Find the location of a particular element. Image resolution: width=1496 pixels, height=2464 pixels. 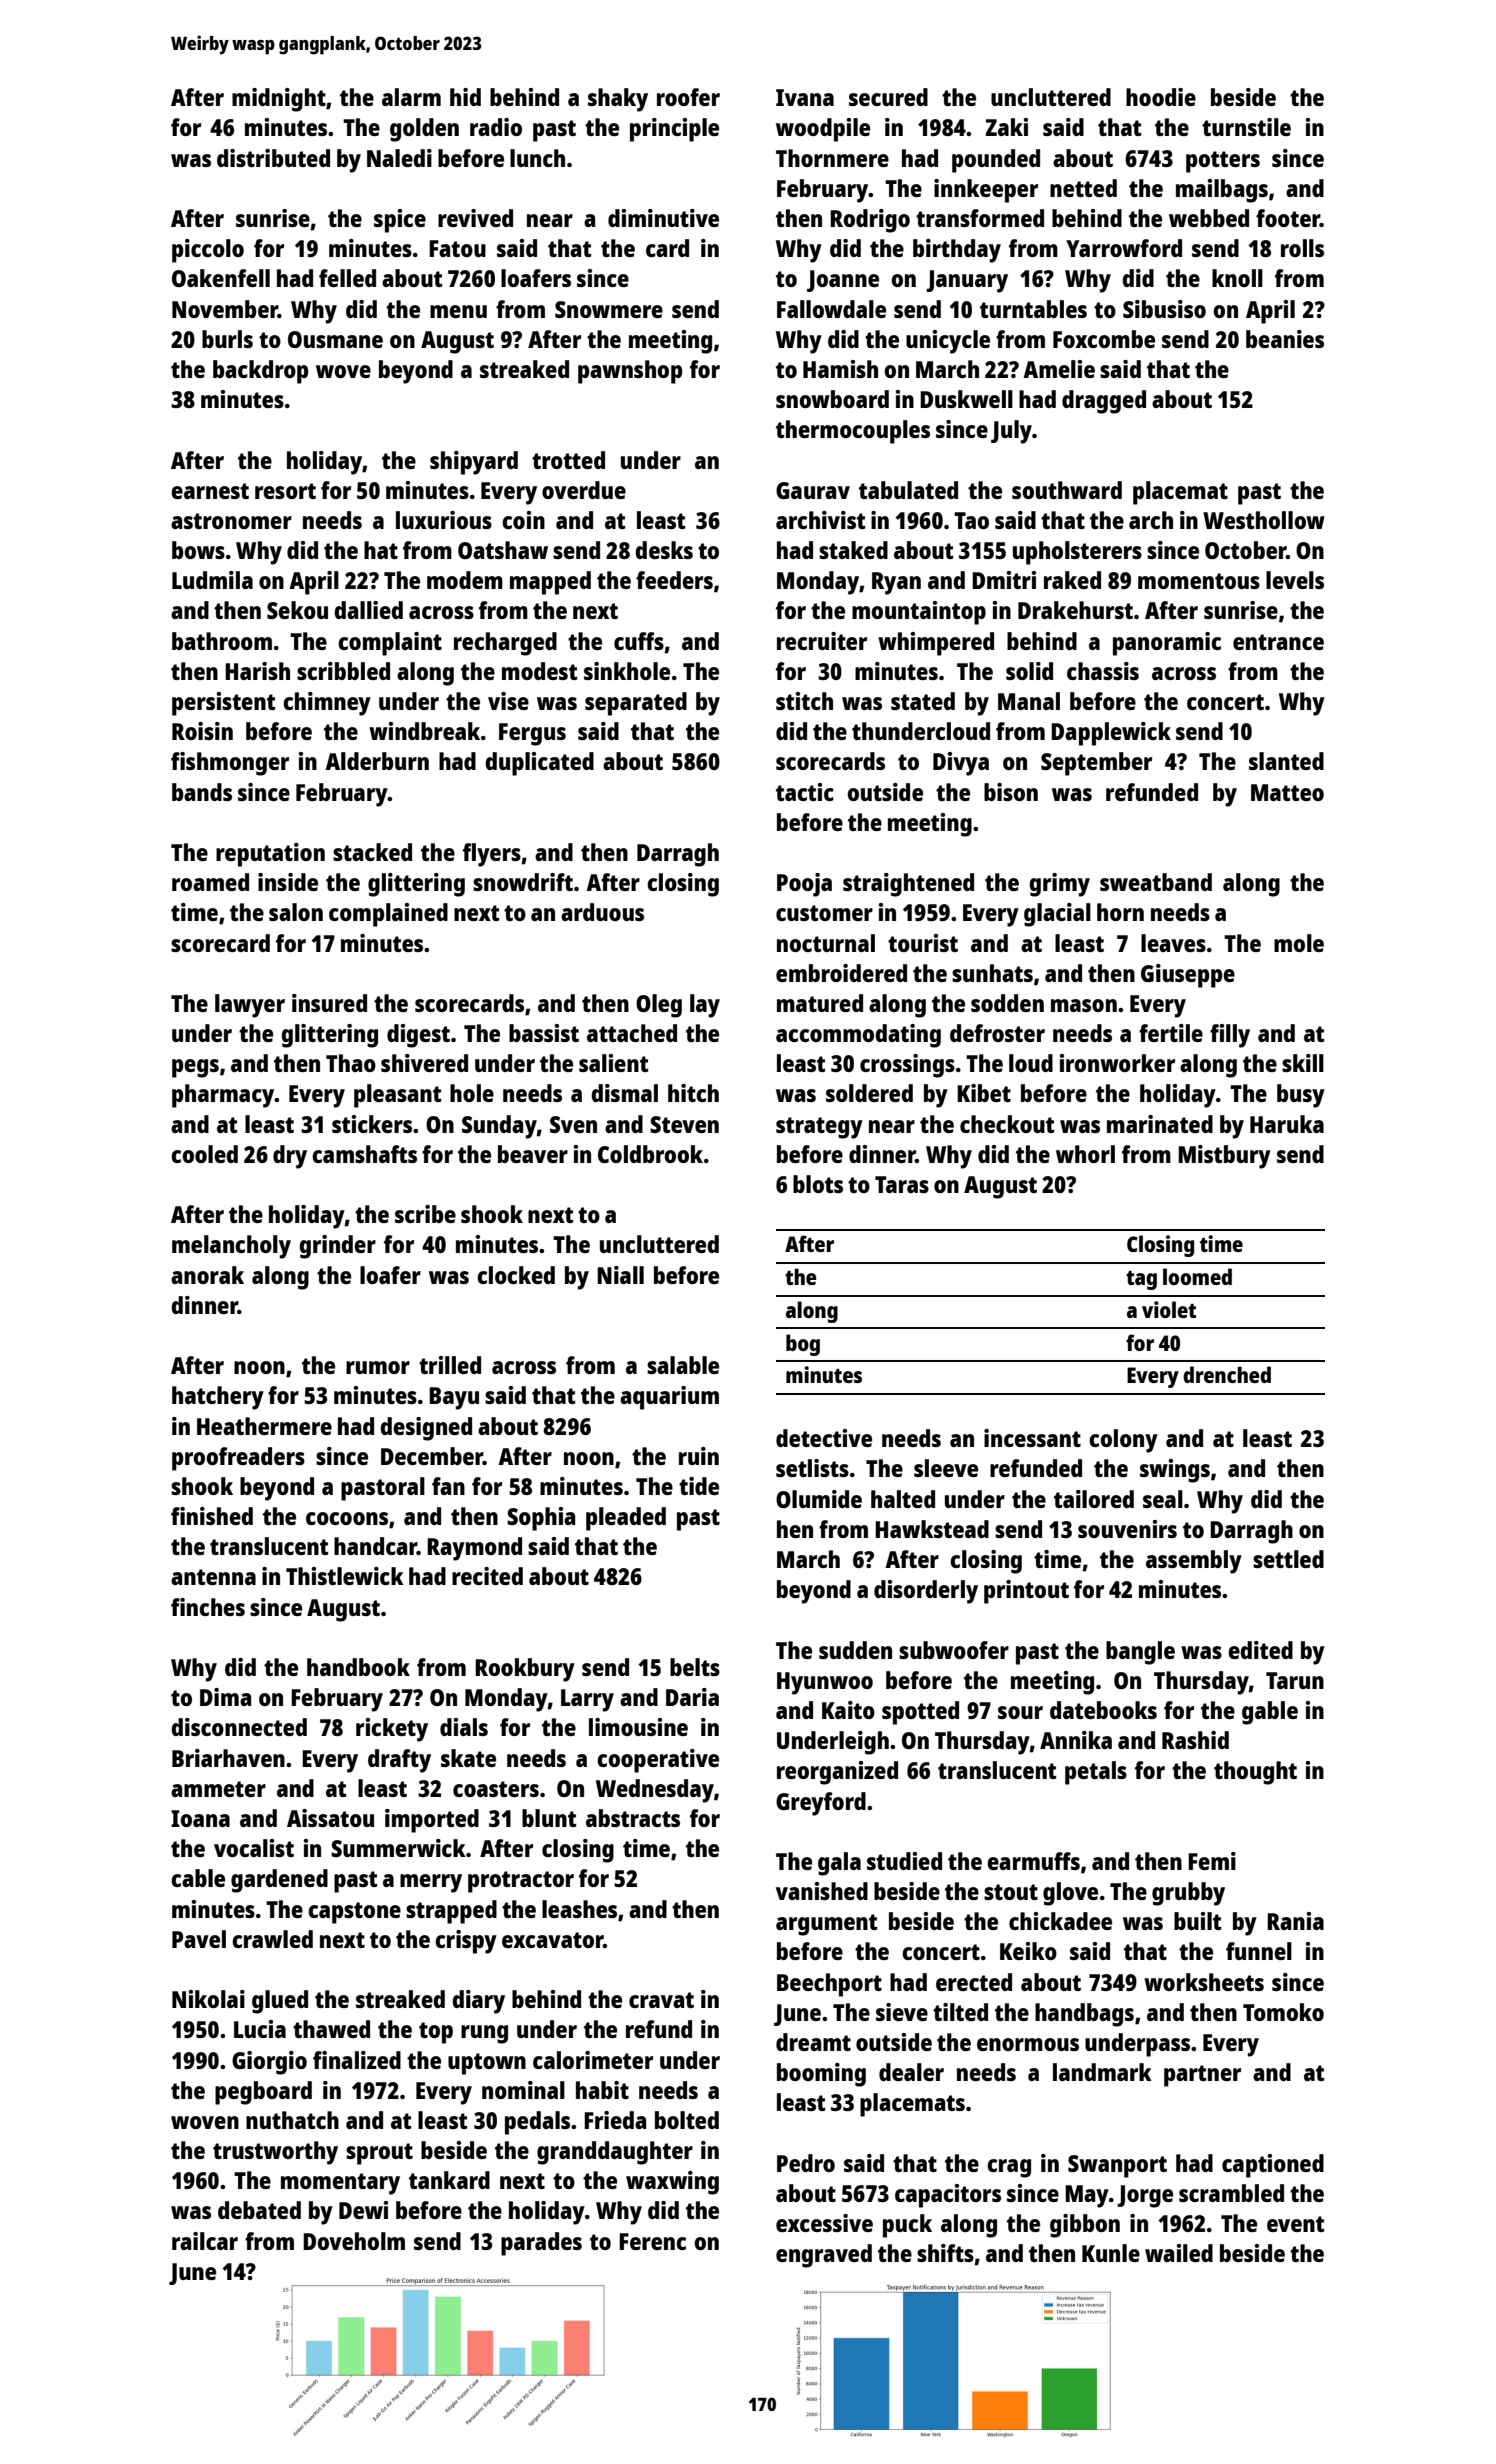

radio is located at coordinates (496, 127).
